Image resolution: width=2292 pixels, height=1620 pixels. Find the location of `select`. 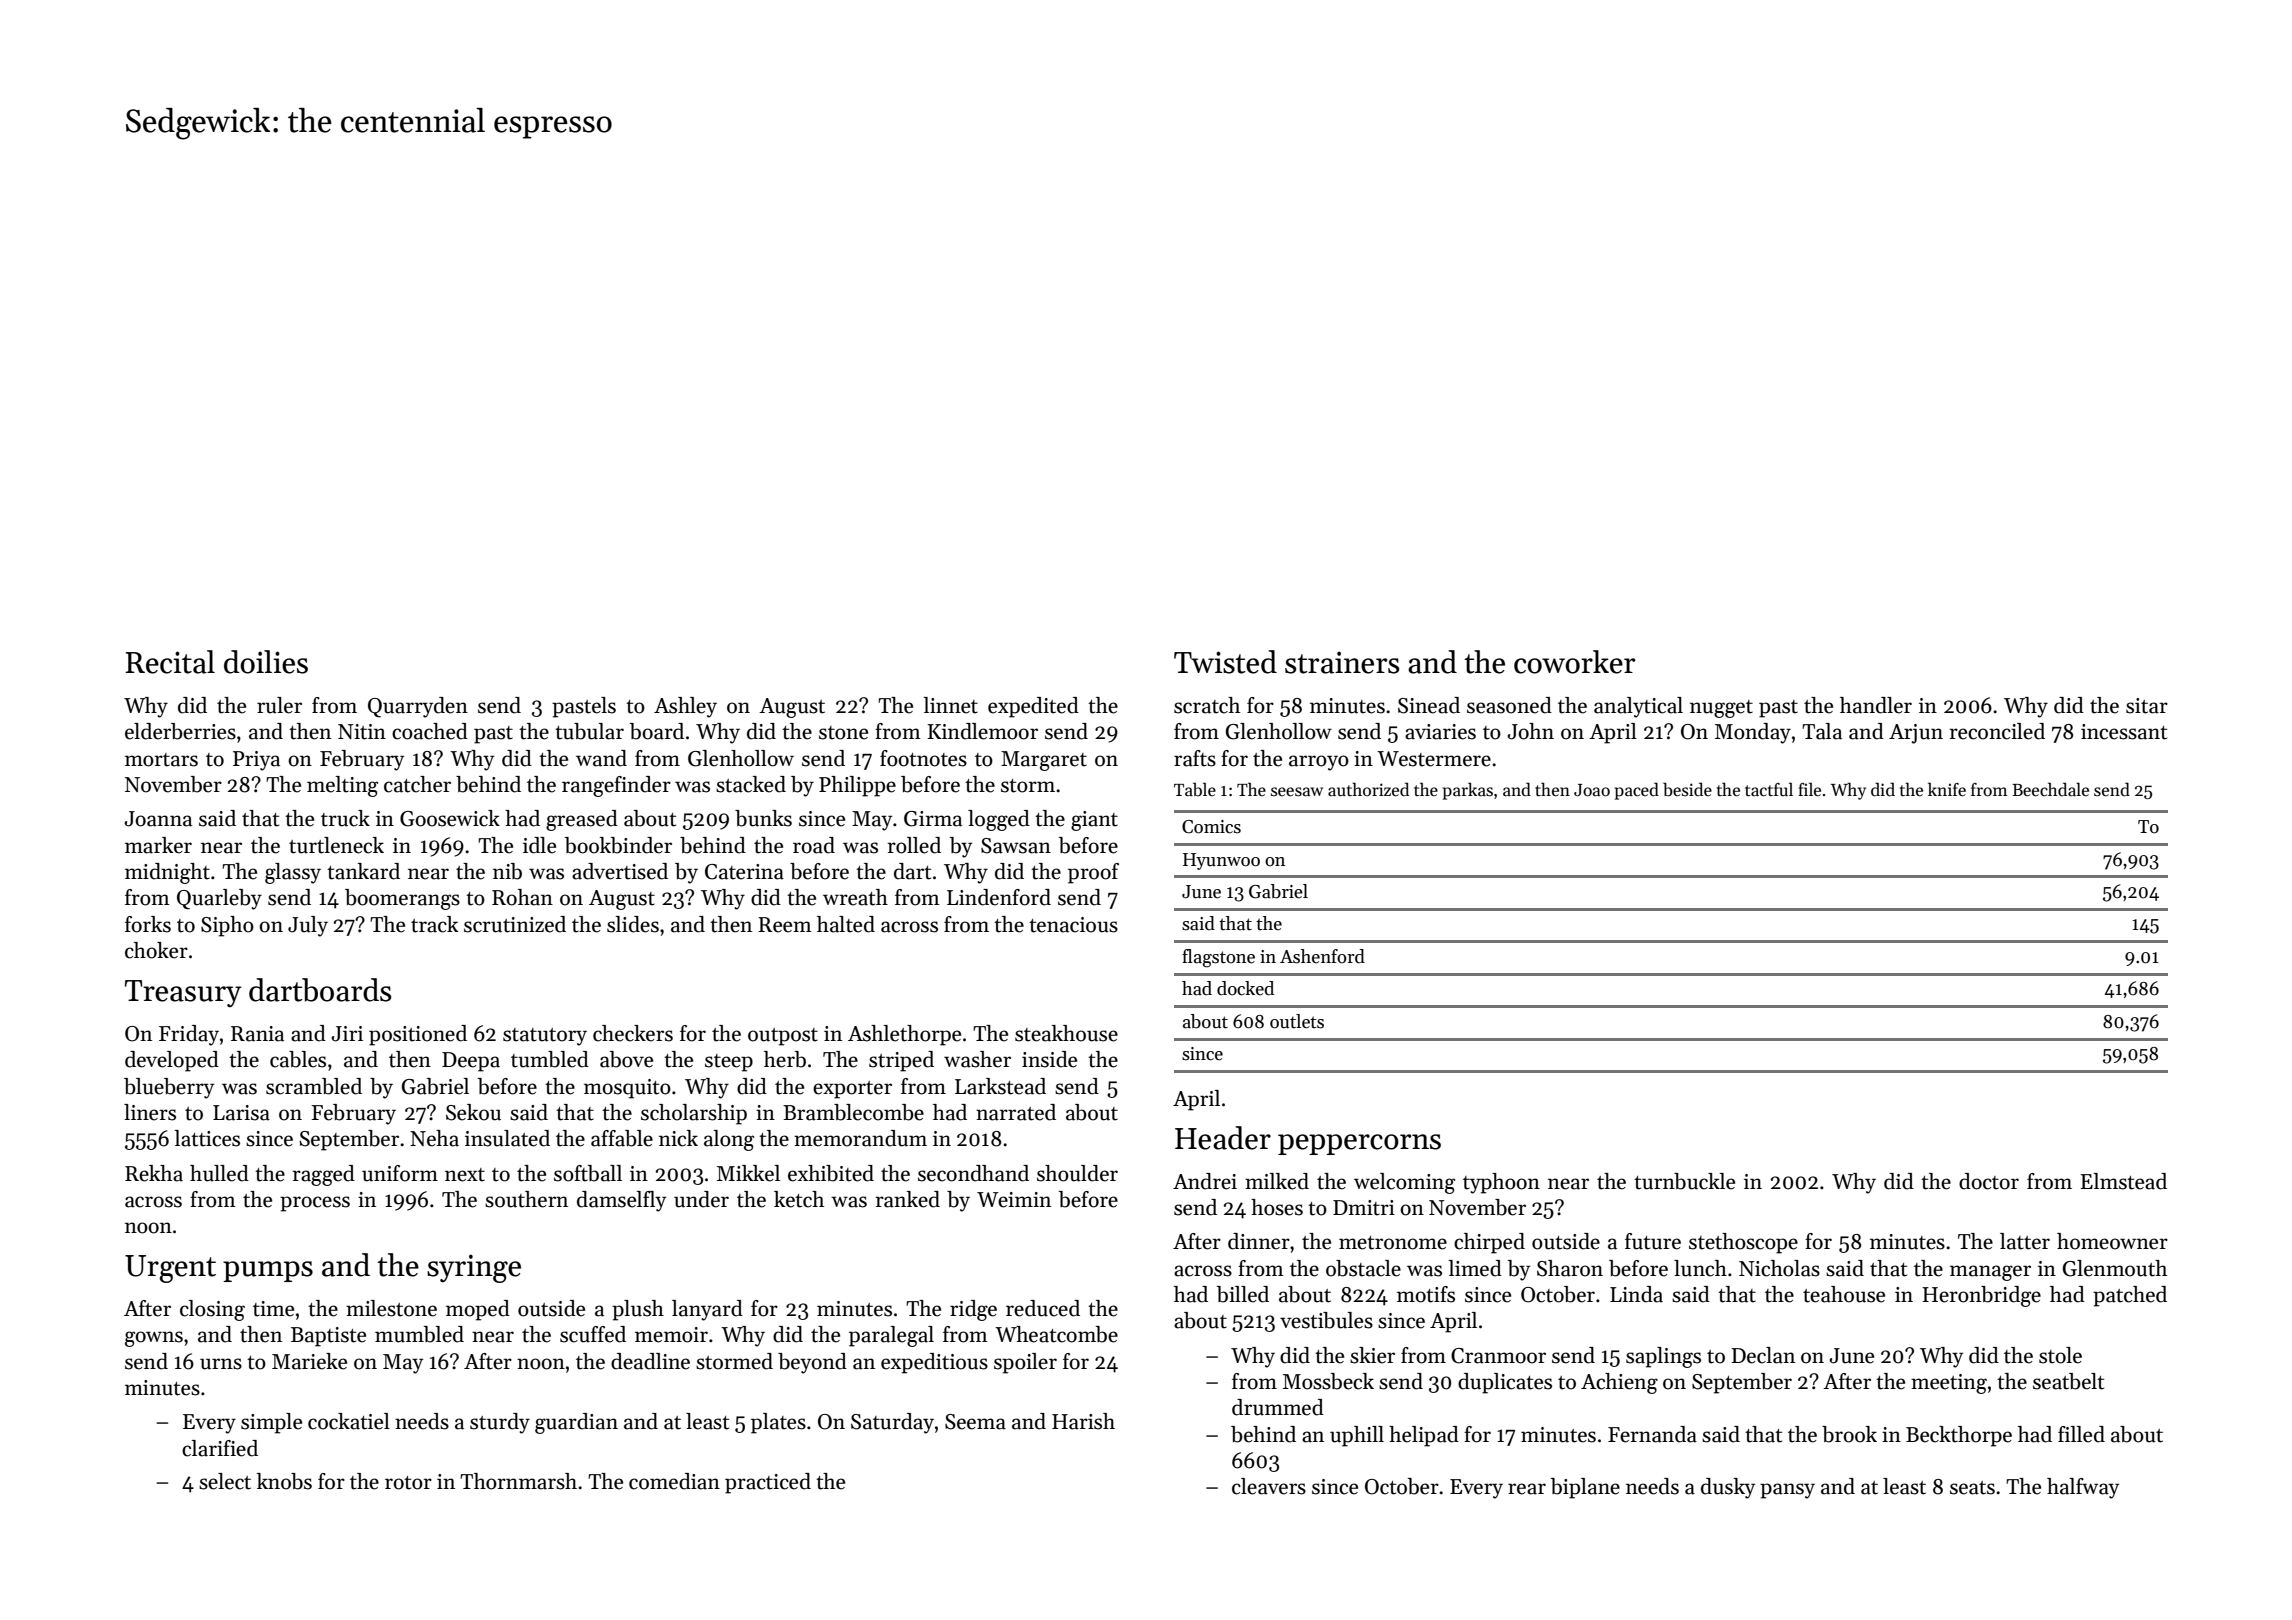

select is located at coordinates (225, 1481).
